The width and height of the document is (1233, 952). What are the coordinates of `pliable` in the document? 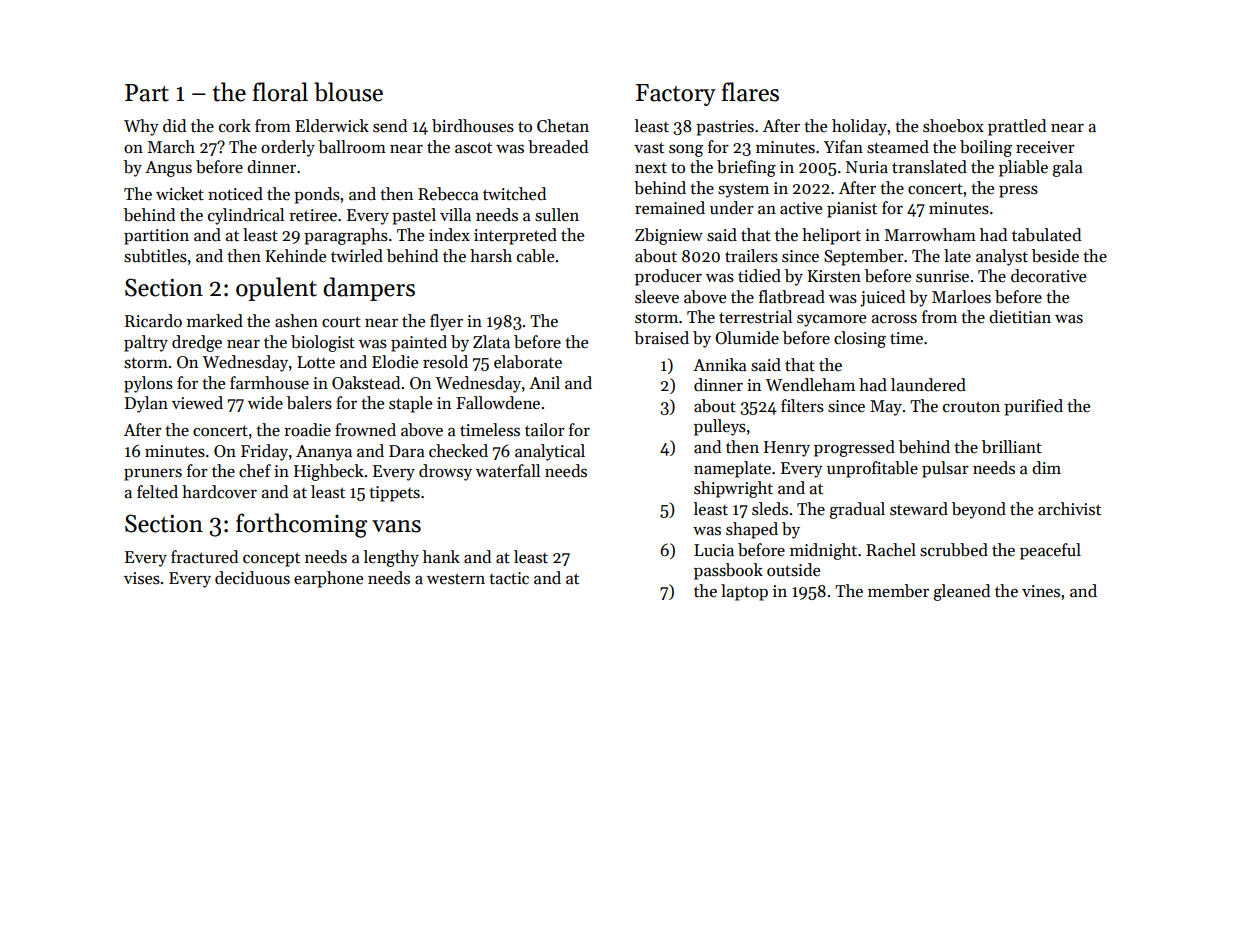 It's located at (1023, 168).
